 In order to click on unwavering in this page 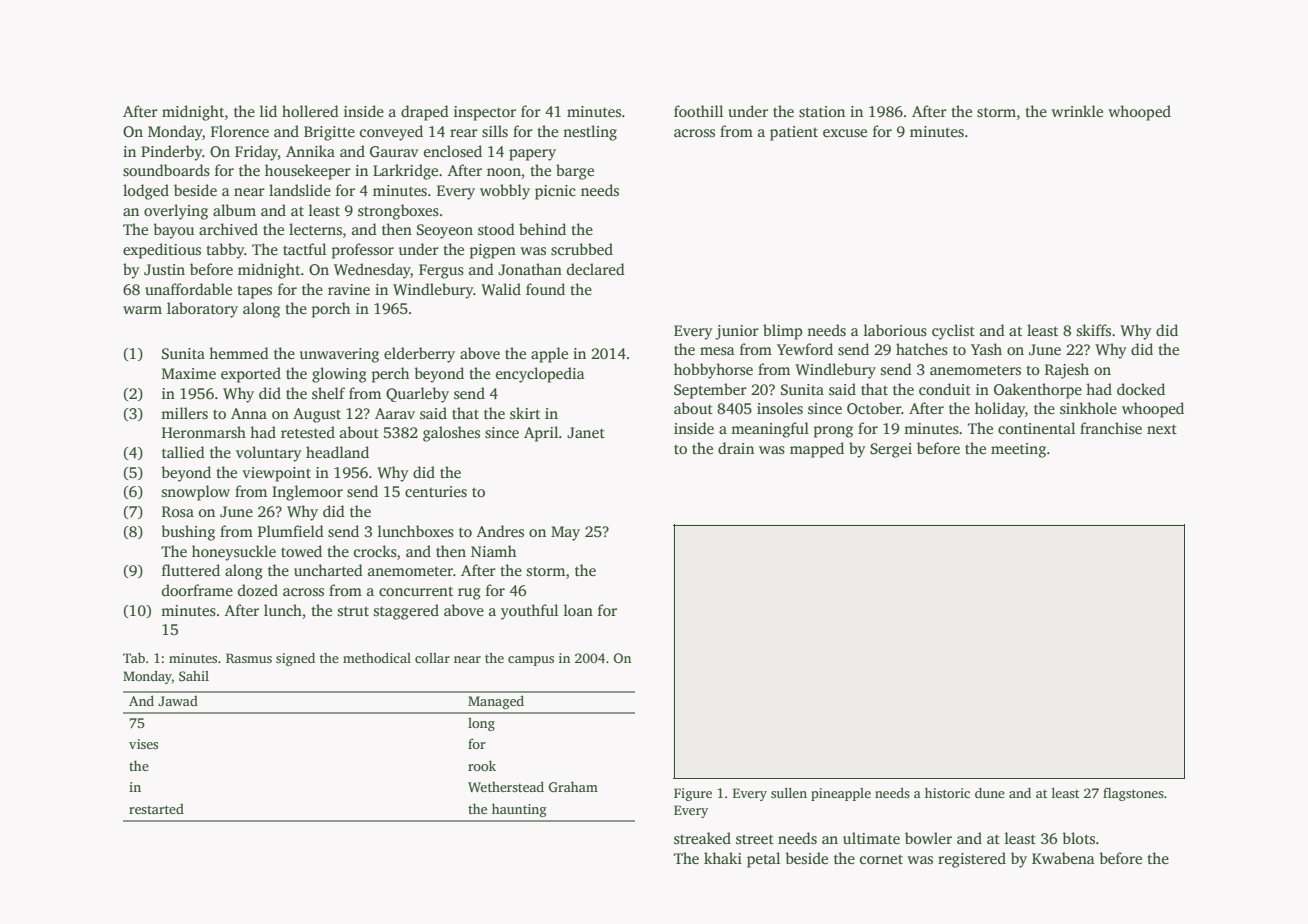, I will do `click(339, 355)`.
